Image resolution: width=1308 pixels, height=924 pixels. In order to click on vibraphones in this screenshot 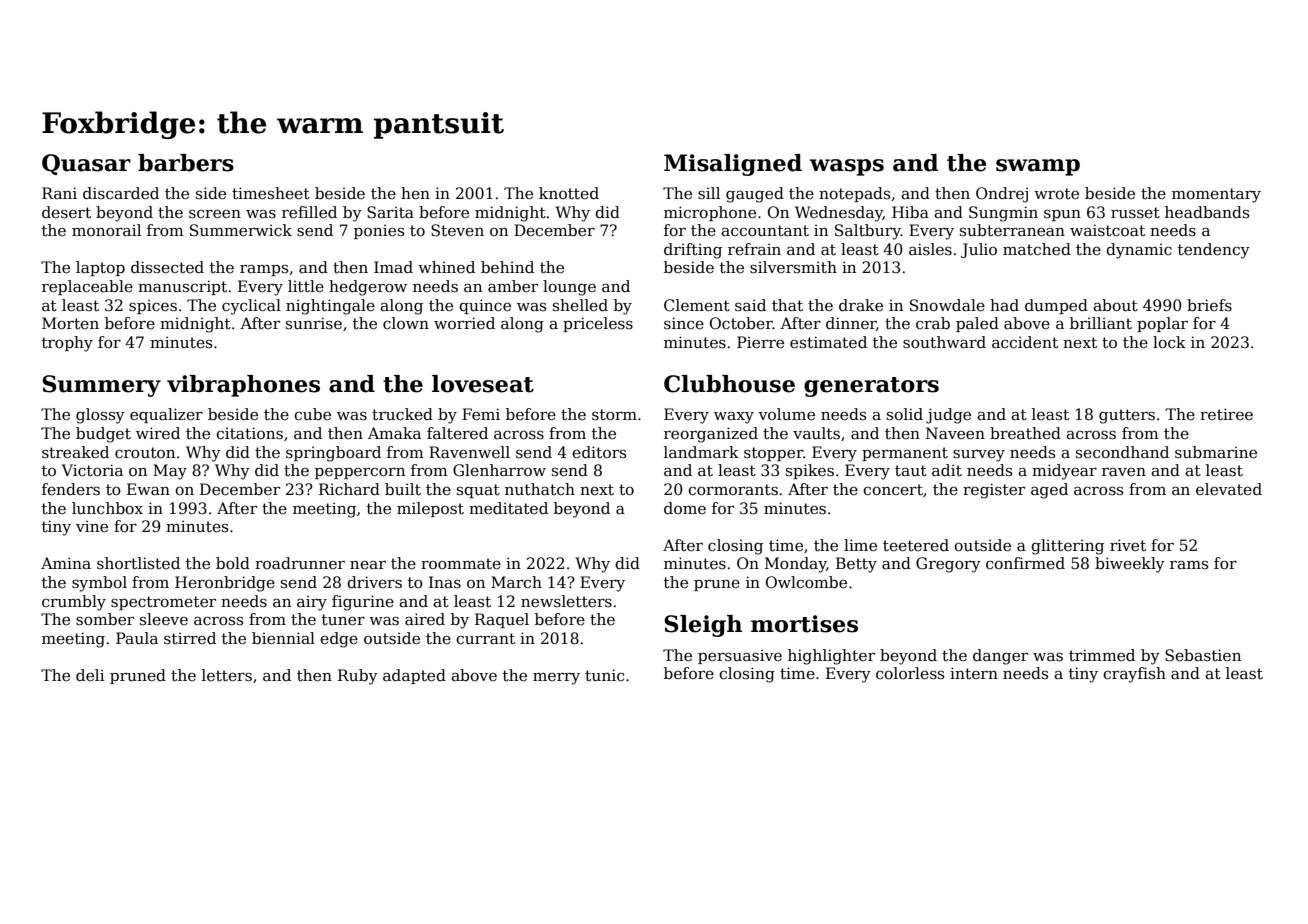, I will do `click(243, 386)`.
